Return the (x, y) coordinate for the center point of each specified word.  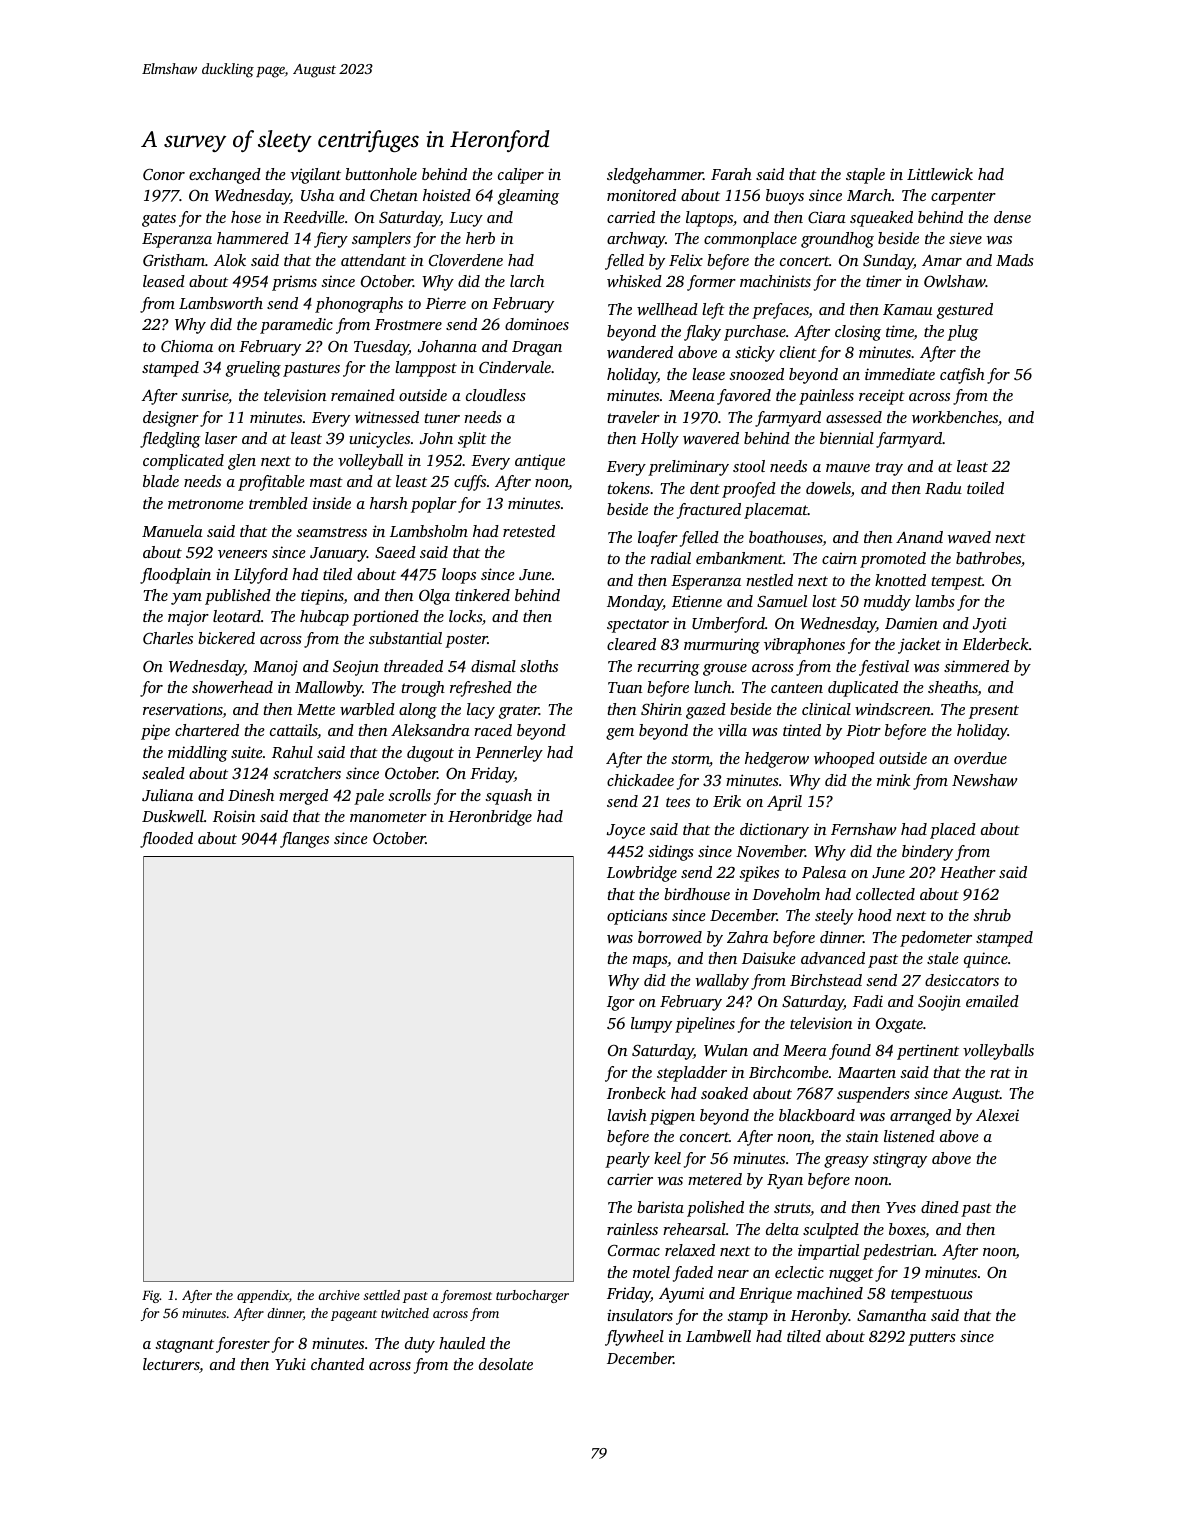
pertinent (928, 1052)
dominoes (537, 324)
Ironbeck (636, 1093)
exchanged (225, 176)
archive (339, 1295)
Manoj (275, 668)
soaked (724, 1093)
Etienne (697, 601)
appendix (263, 1296)
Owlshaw (955, 281)
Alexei (997, 1115)
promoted (893, 560)
